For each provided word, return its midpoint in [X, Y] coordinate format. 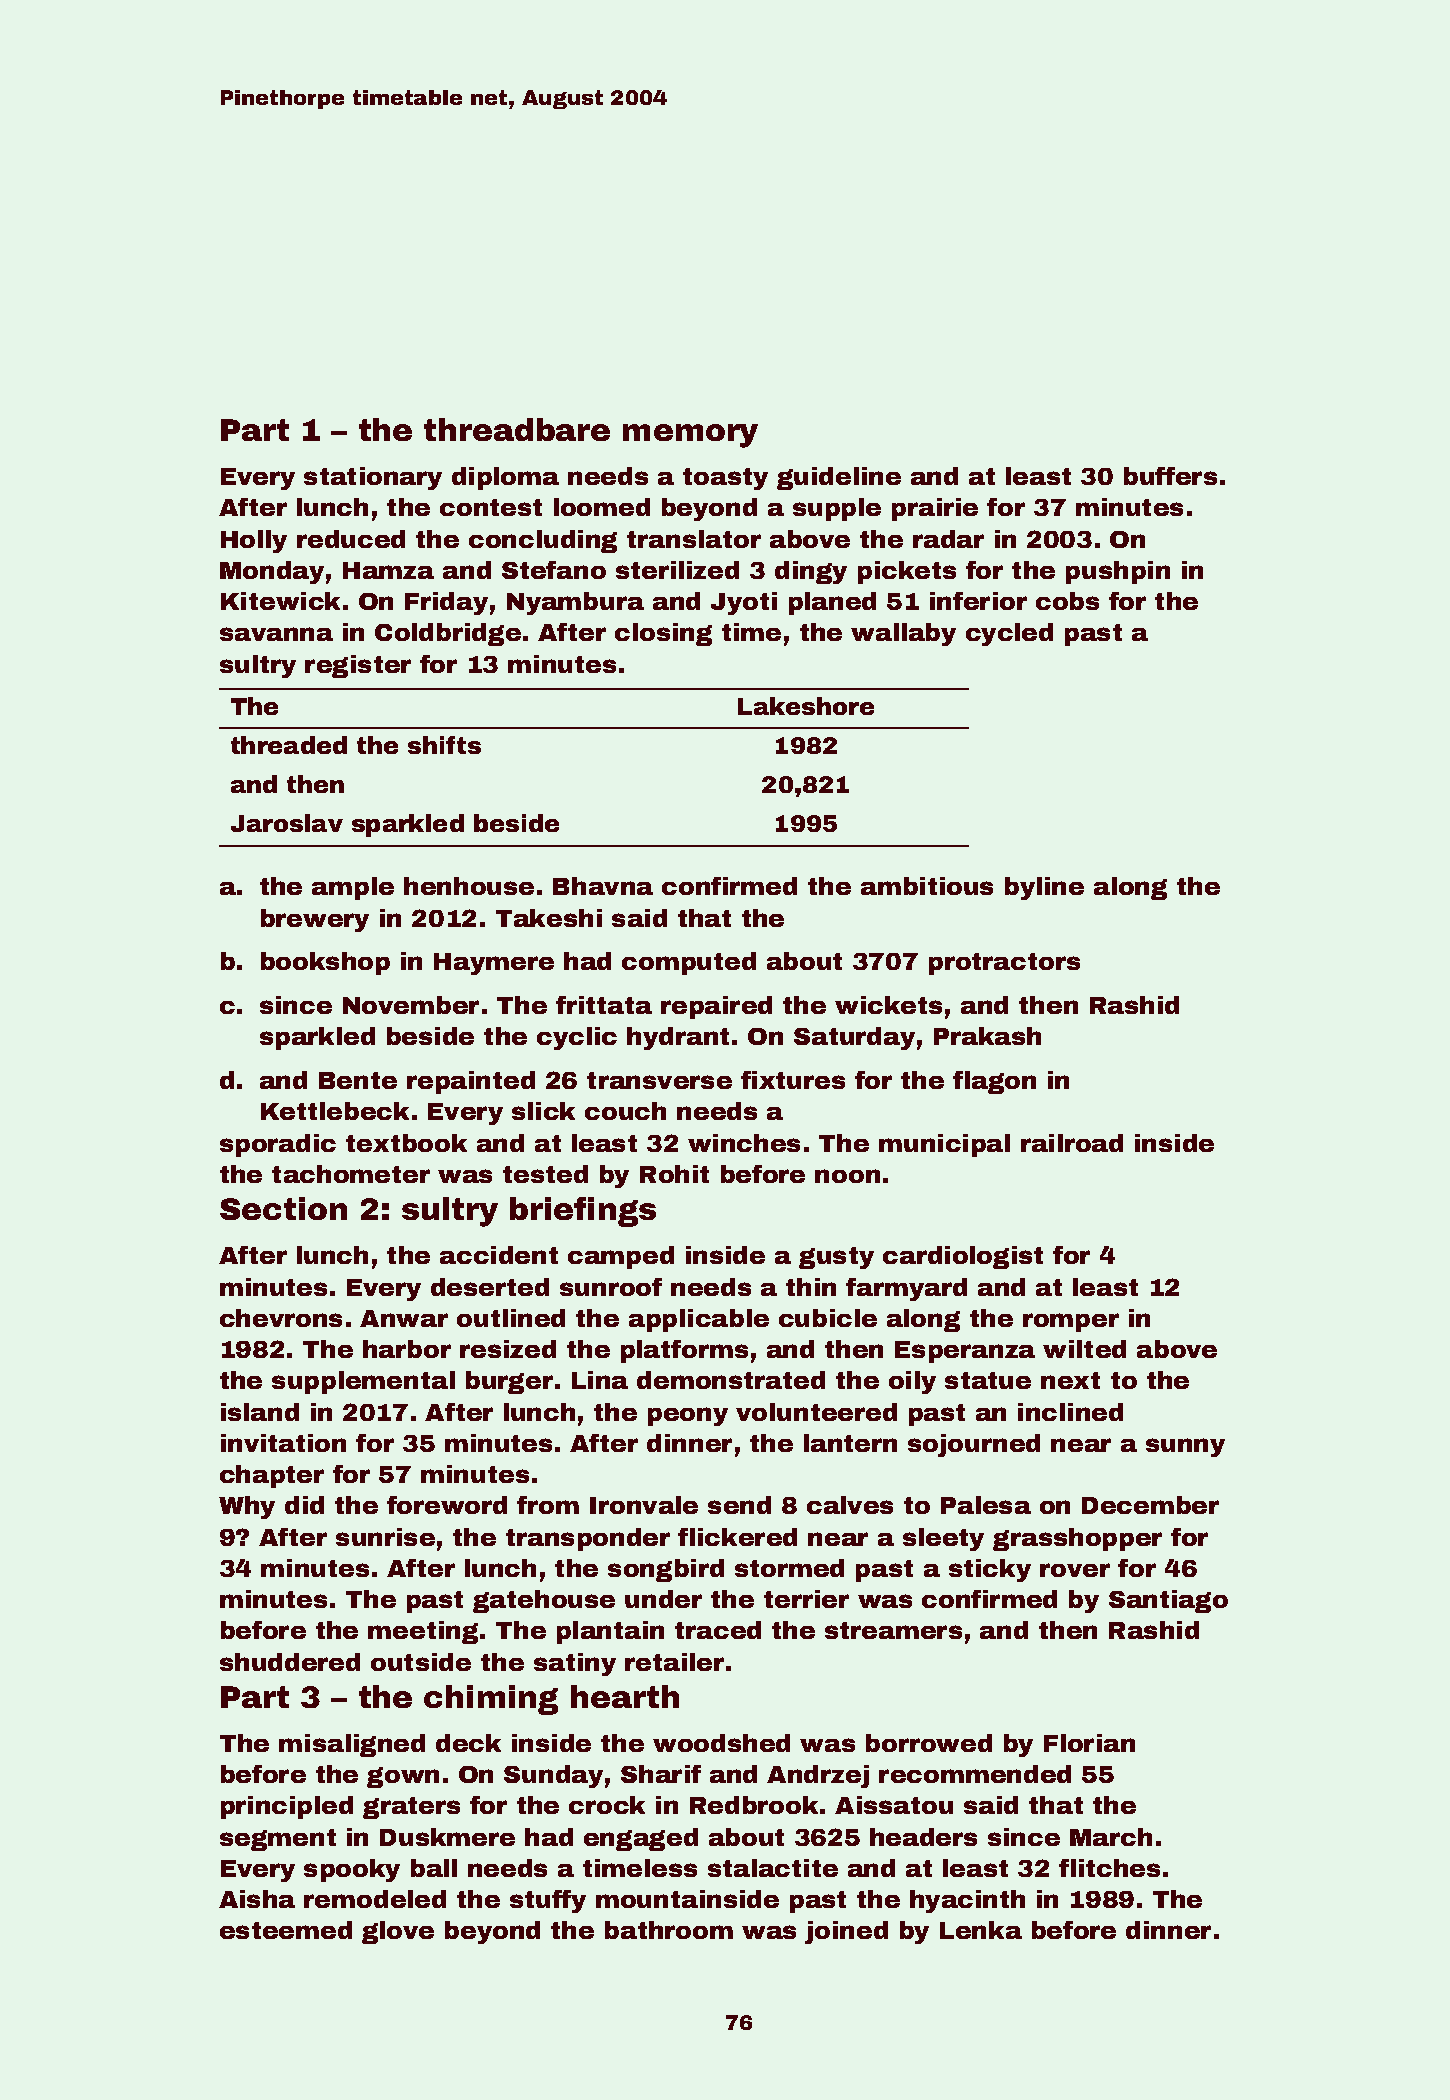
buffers [1170, 476]
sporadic [278, 1145]
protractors [1004, 964]
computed [689, 963]
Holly [254, 541]
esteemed [286, 1930]
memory [690, 436]
